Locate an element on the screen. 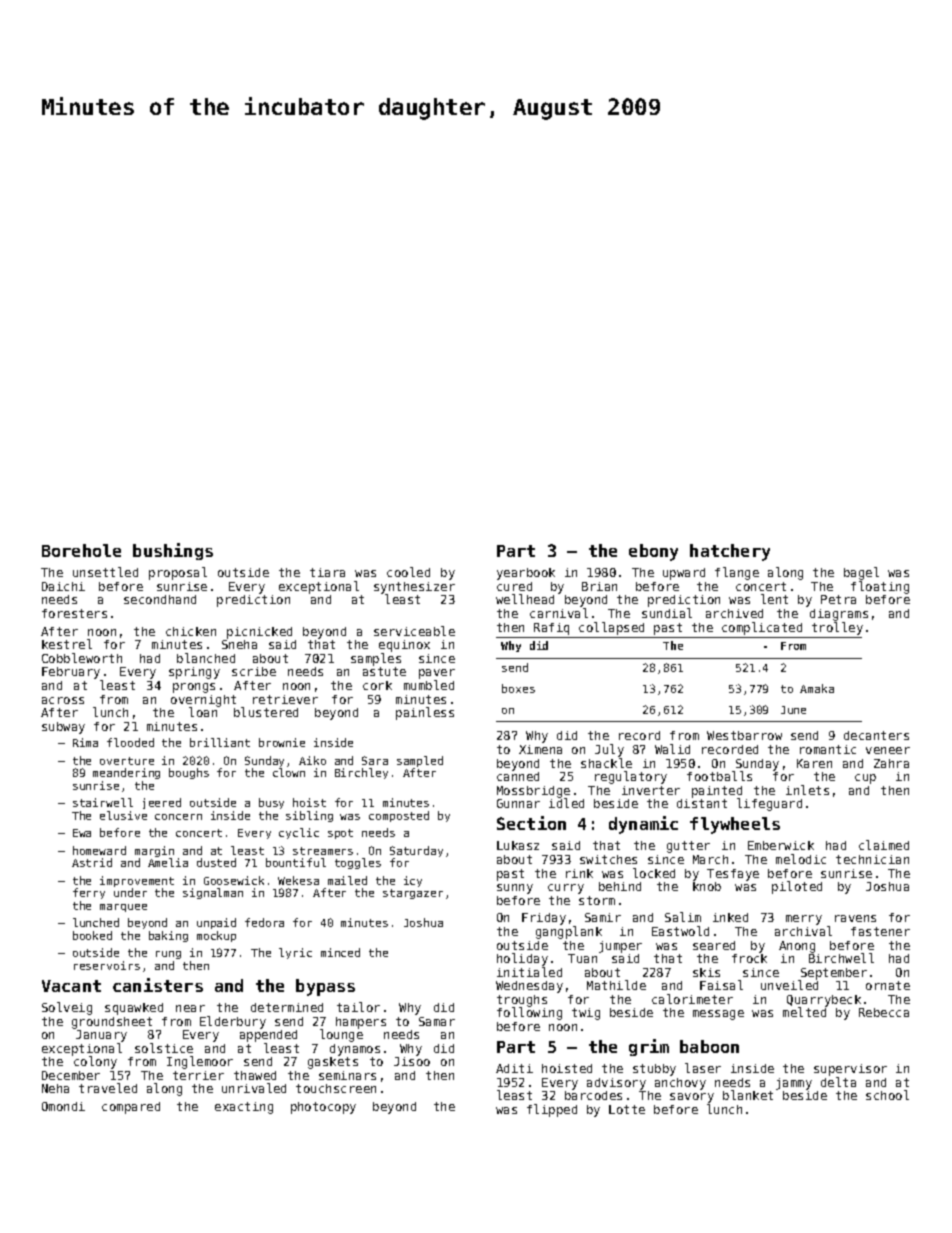 The width and height of the screenshot is (952, 1233). holiday is located at coordinates (522, 959).
